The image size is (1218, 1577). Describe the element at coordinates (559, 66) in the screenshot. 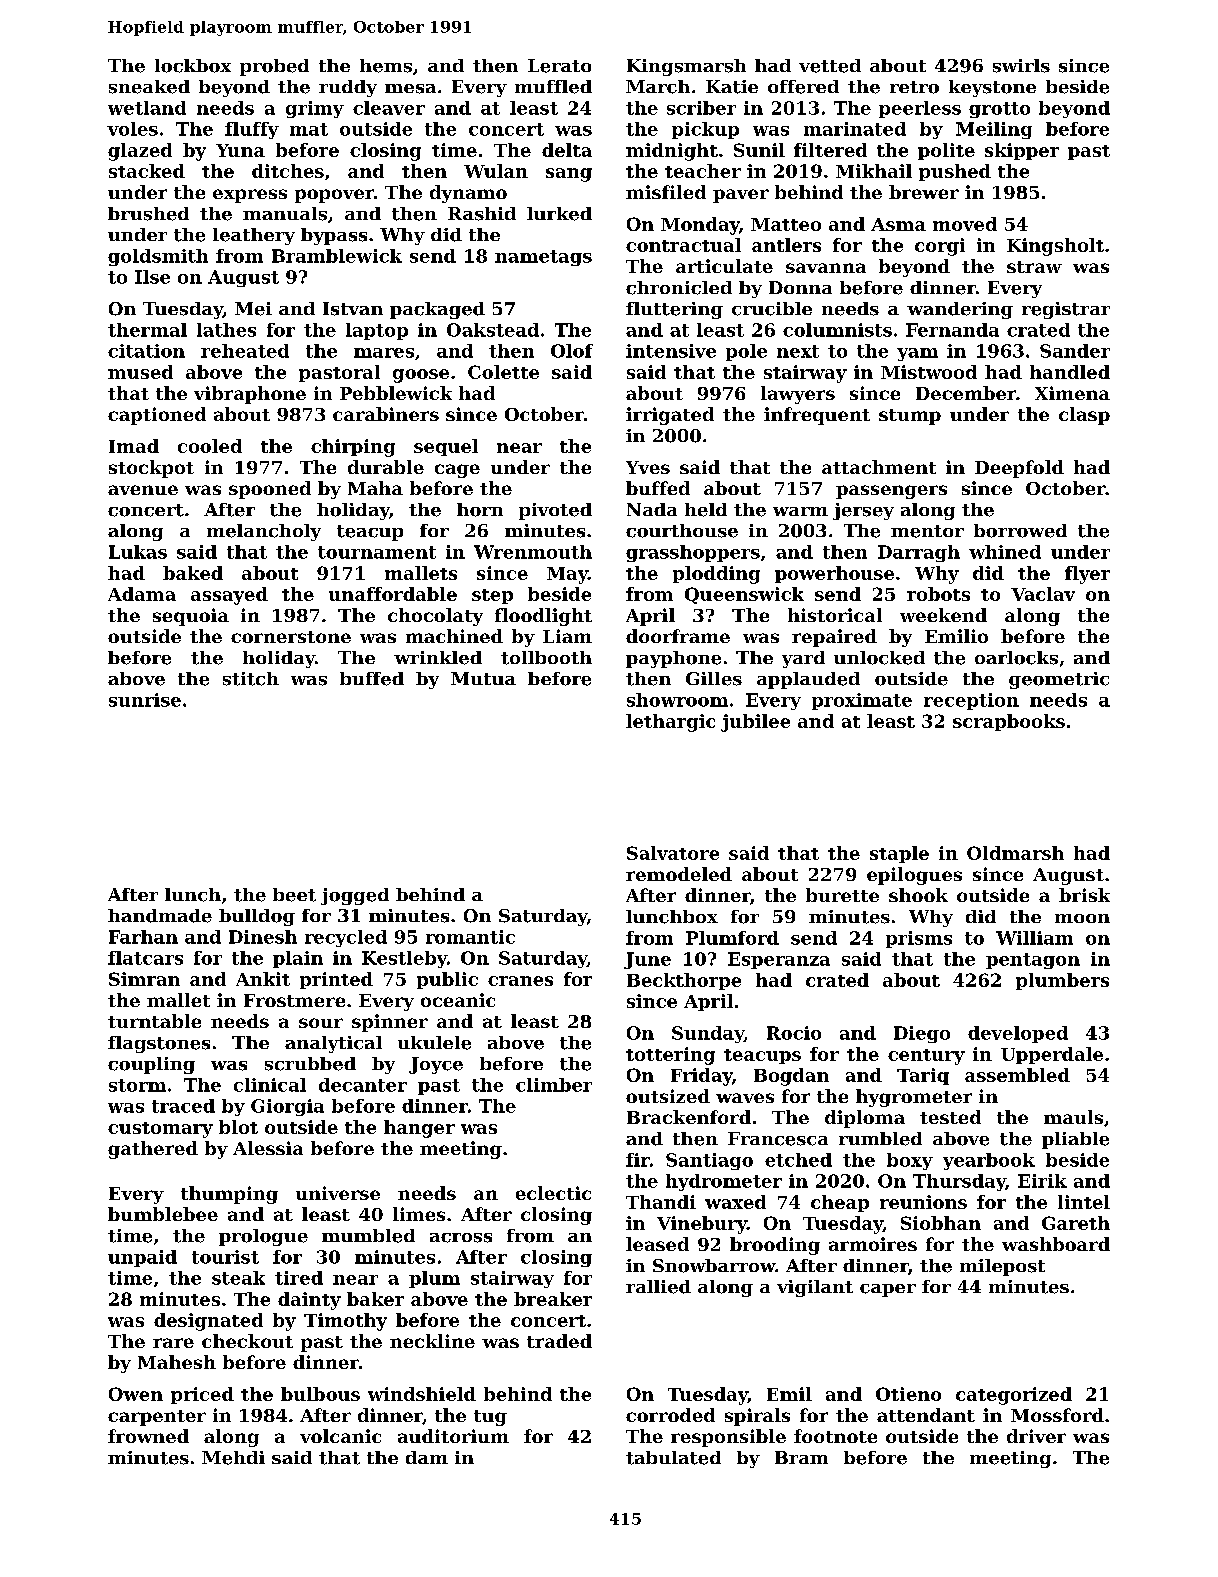

I see `Lerato` at that location.
